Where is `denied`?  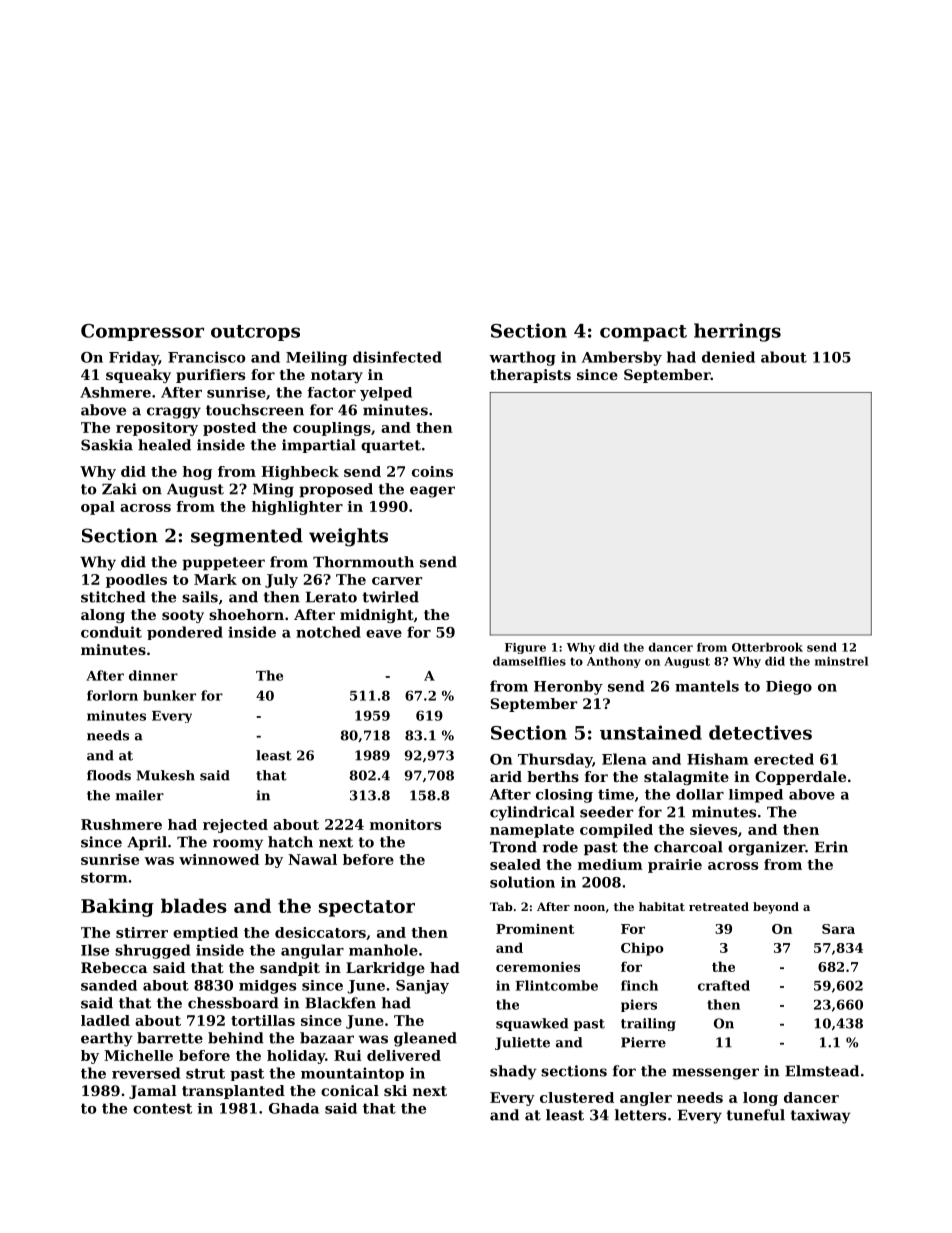
denied is located at coordinates (728, 357).
